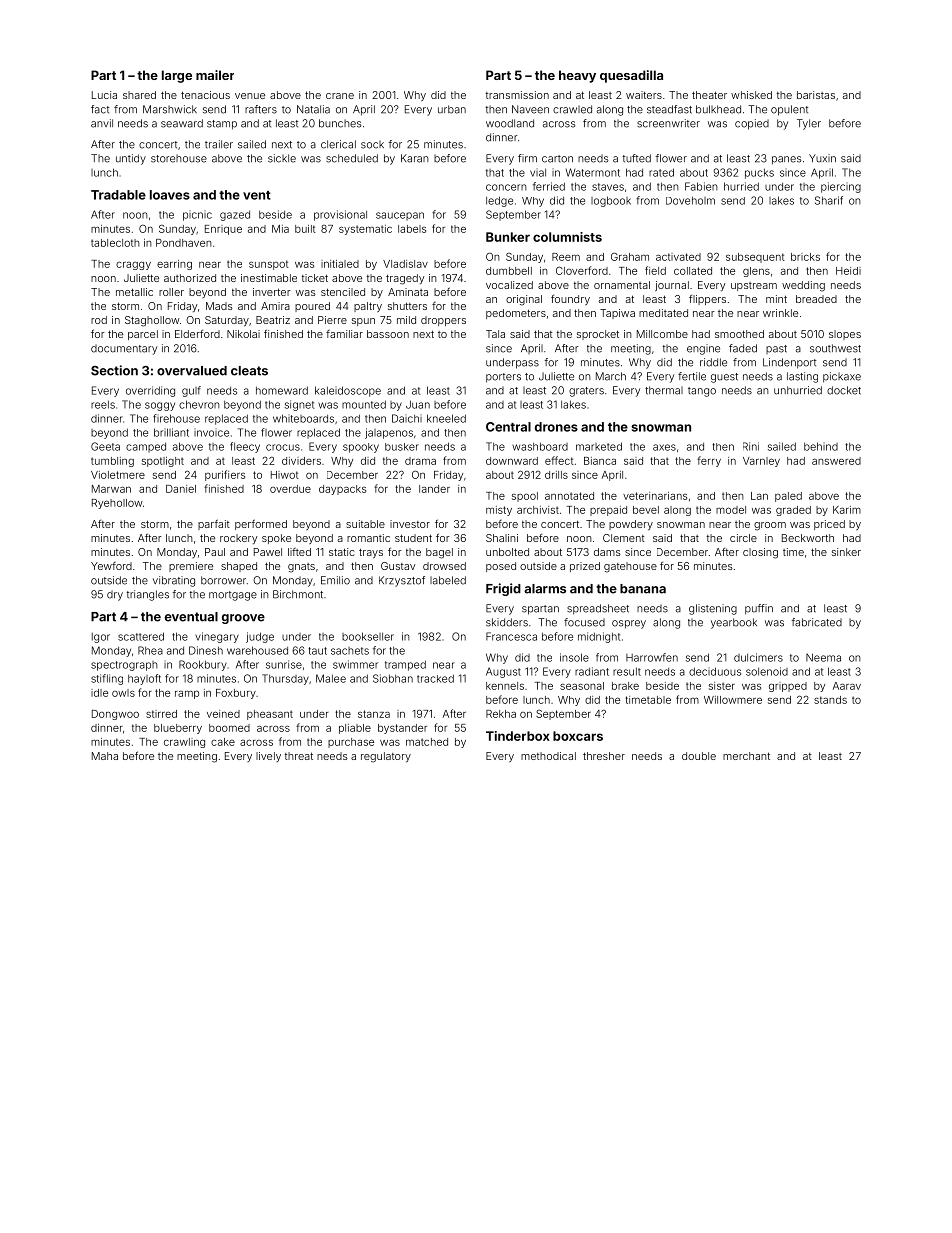 Image resolution: width=952 pixels, height=1233 pixels. Describe the element at coordinates (631, 76) in the screenshot. I see `quesadilla` at that location.
